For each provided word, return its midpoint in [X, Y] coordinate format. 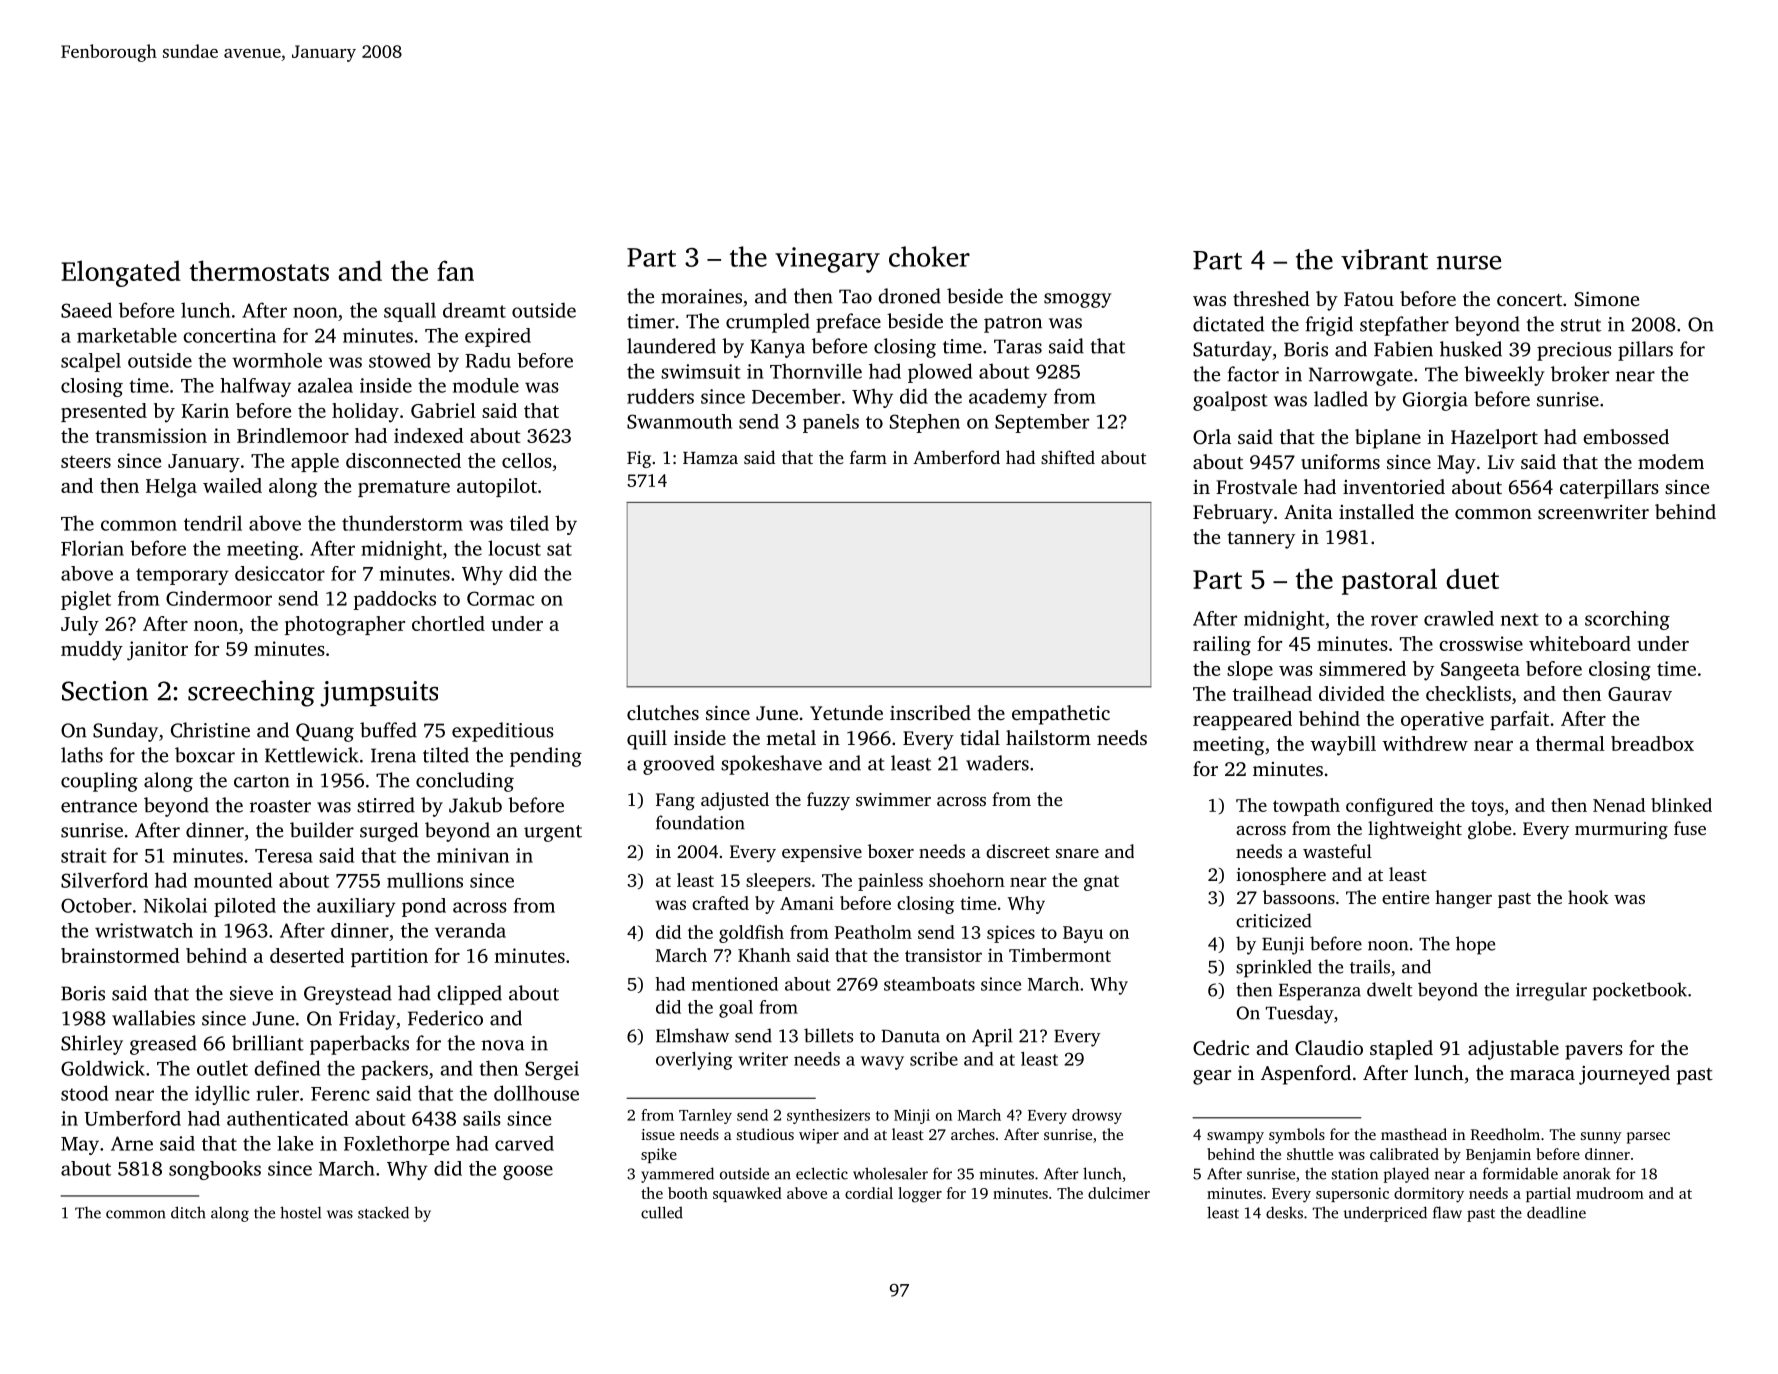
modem [1671, 461]
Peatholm [873, 932]
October [96, 905]
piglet [86, 600]
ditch [188, 1212]
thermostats [259, 270]
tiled [529, 523]
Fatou [1369, 299]
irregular [1551, 991]
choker [929, 256]
